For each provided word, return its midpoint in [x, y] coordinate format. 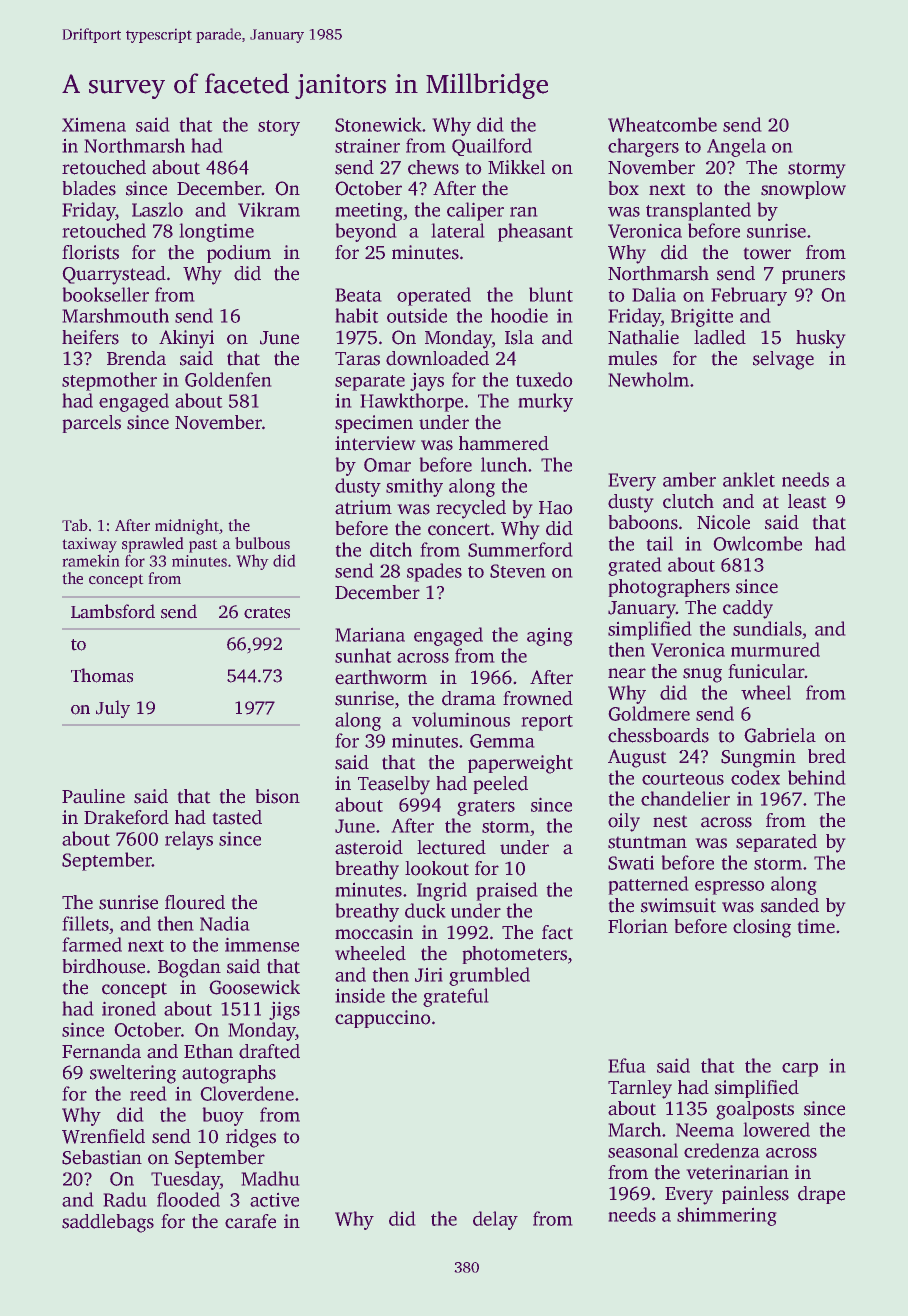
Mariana [370, 634]
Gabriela [780, 735]
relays [189, 840]
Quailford [492, 147]
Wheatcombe [662, 124]
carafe [250, 1221]
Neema [705, 1130]
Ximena [94, 124]
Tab [75, 525]
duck [425, 910]
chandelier [685, 798]
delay [495, 1220]
